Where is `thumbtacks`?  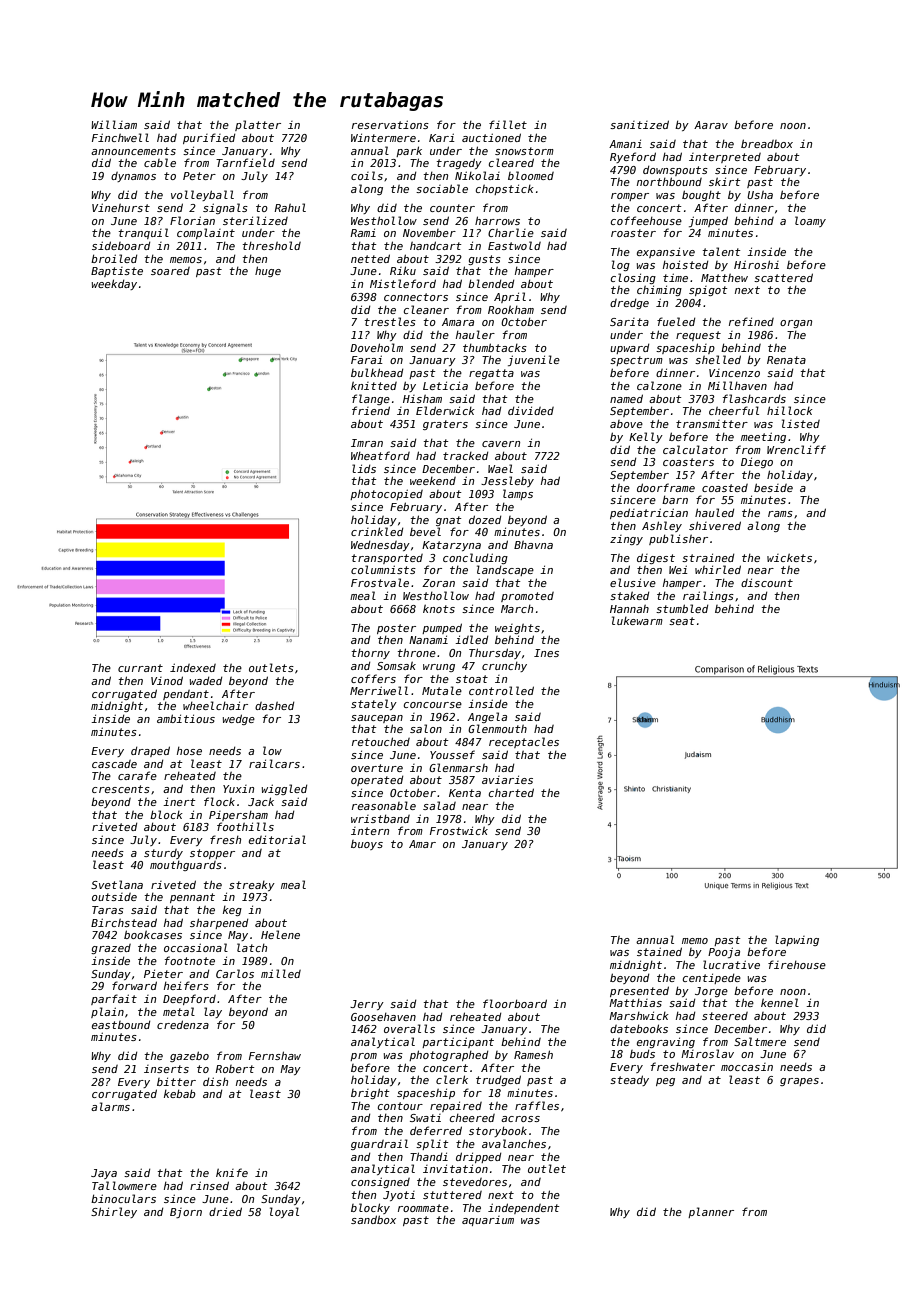
thumbtacks is located at coordinates (495, 347).
